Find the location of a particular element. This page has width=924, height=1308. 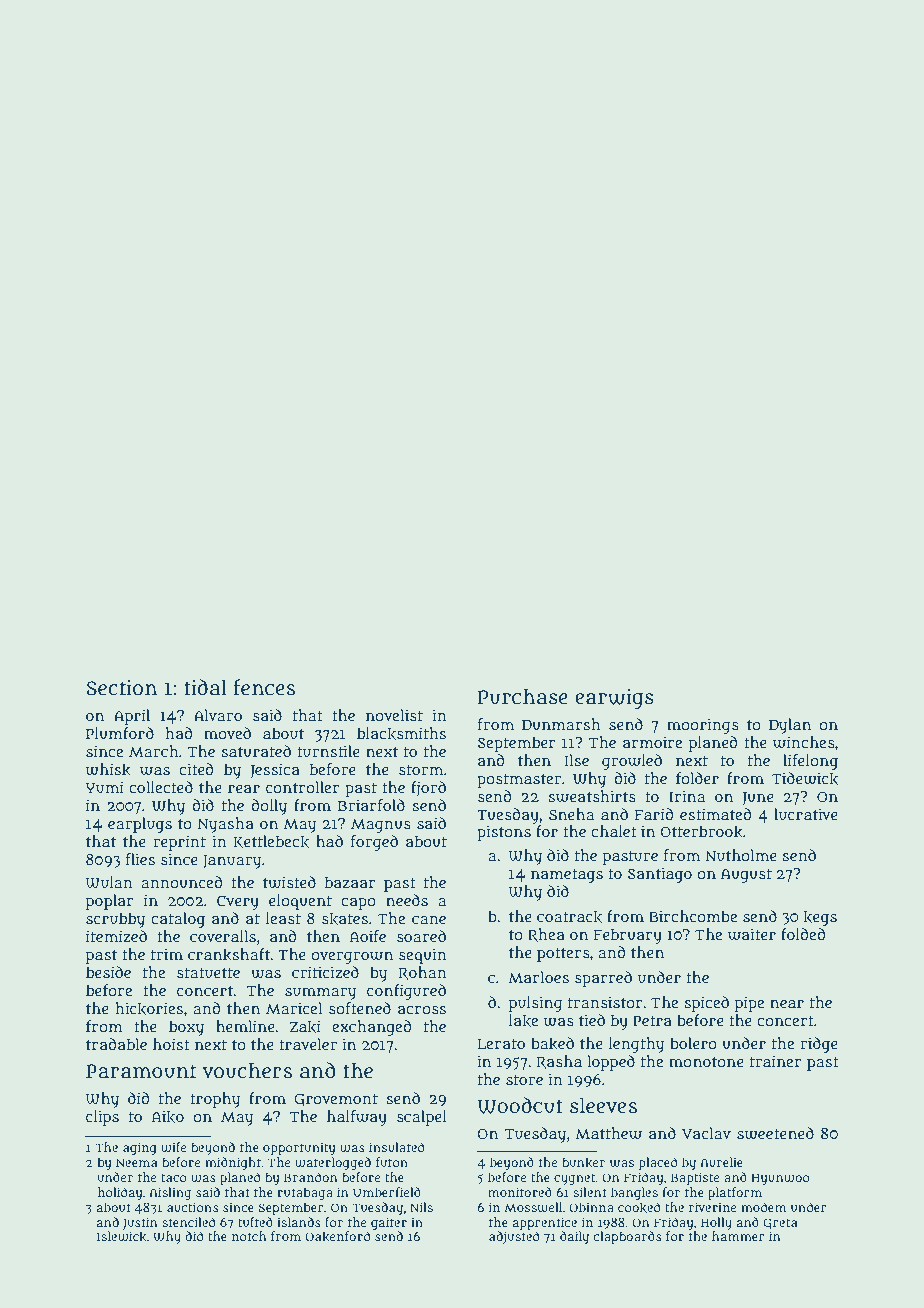

earplugs is located at coordinates (140, 825).
